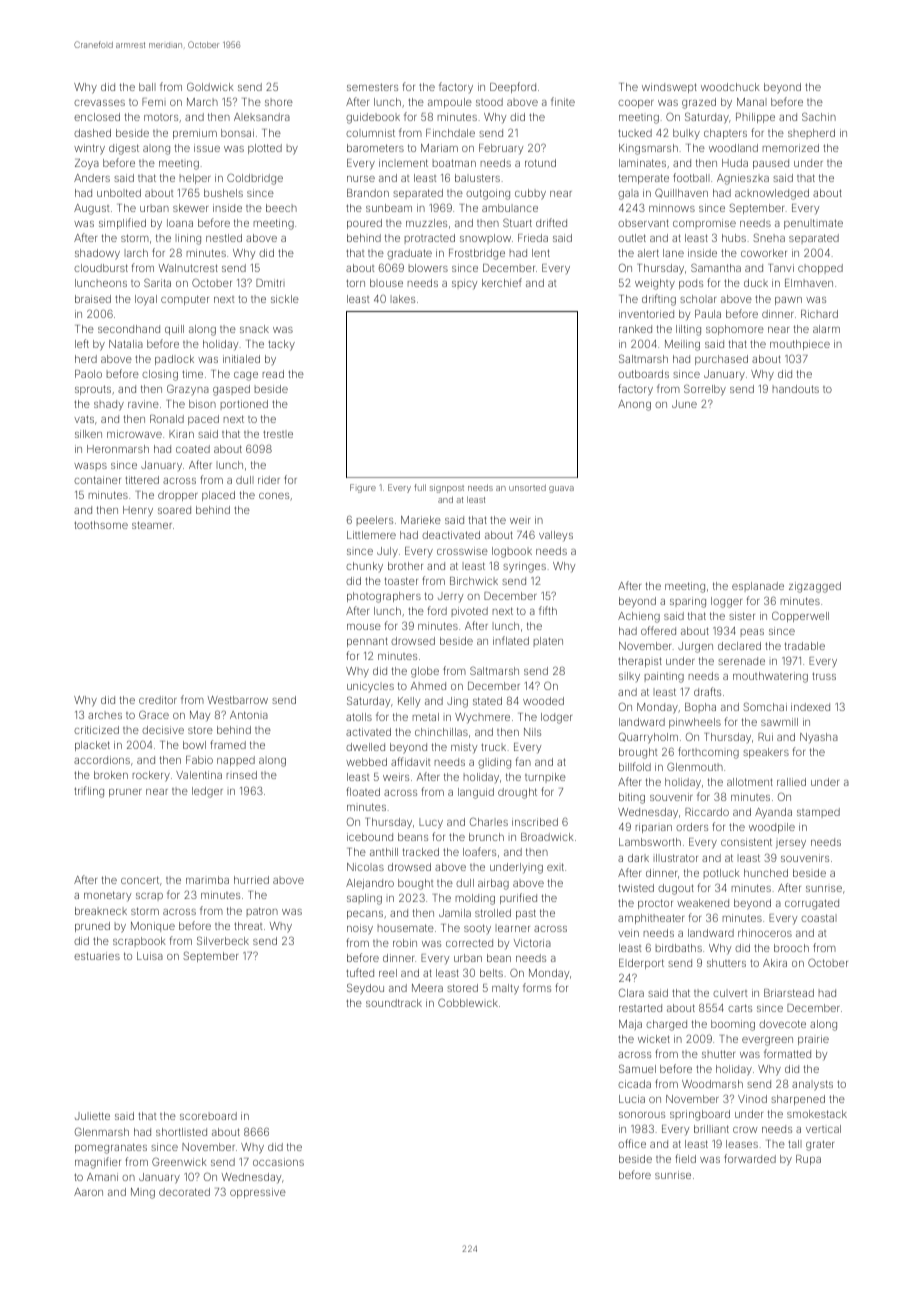 Image resolution: width=924 pixels, height=1308 pixels. Describe the element at coordinates (188, 239) in the screenshot. I see `lining` at that location.
